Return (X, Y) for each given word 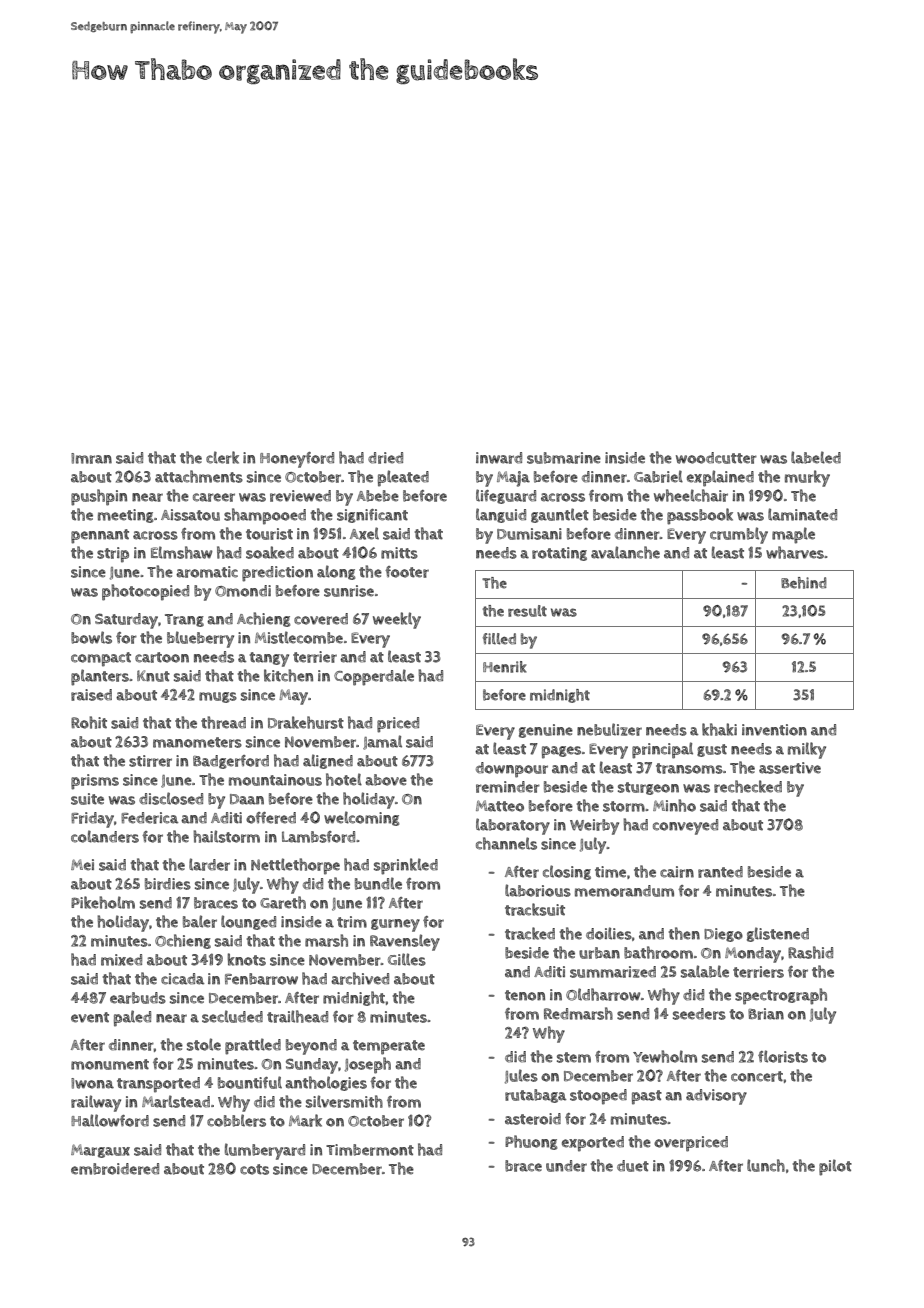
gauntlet (560, 515)
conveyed (685, 827)
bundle (378, 883)
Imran (91, 458)
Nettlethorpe (295, 866)
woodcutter (716, 458)
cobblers (236, 1120)
